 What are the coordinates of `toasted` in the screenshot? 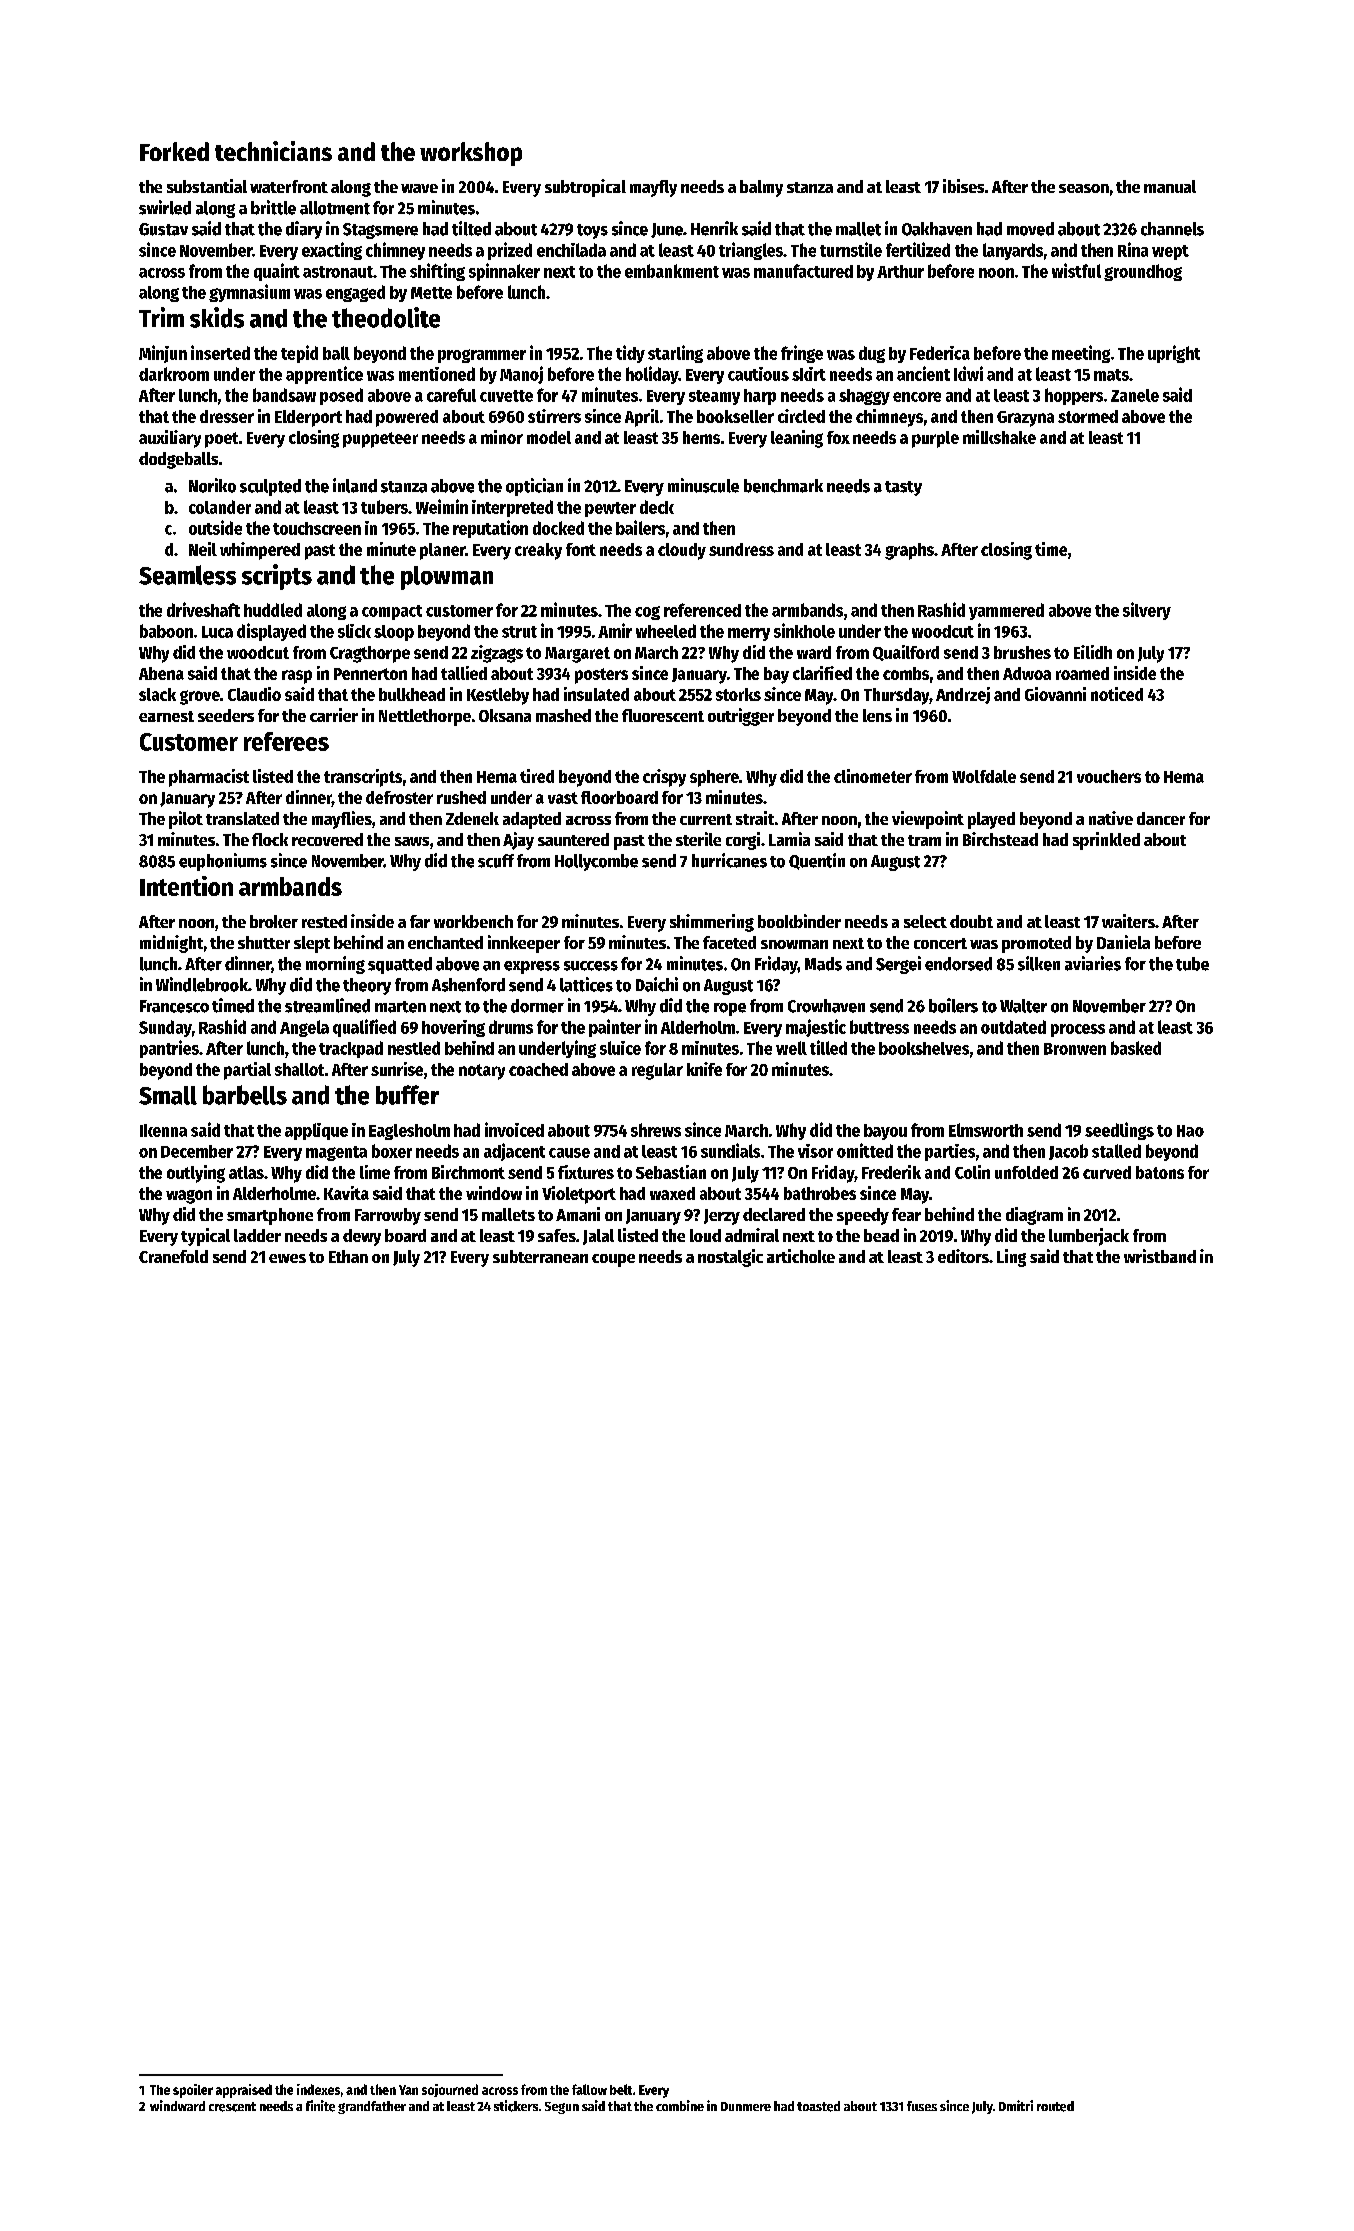 It's located at (818, 2106).
